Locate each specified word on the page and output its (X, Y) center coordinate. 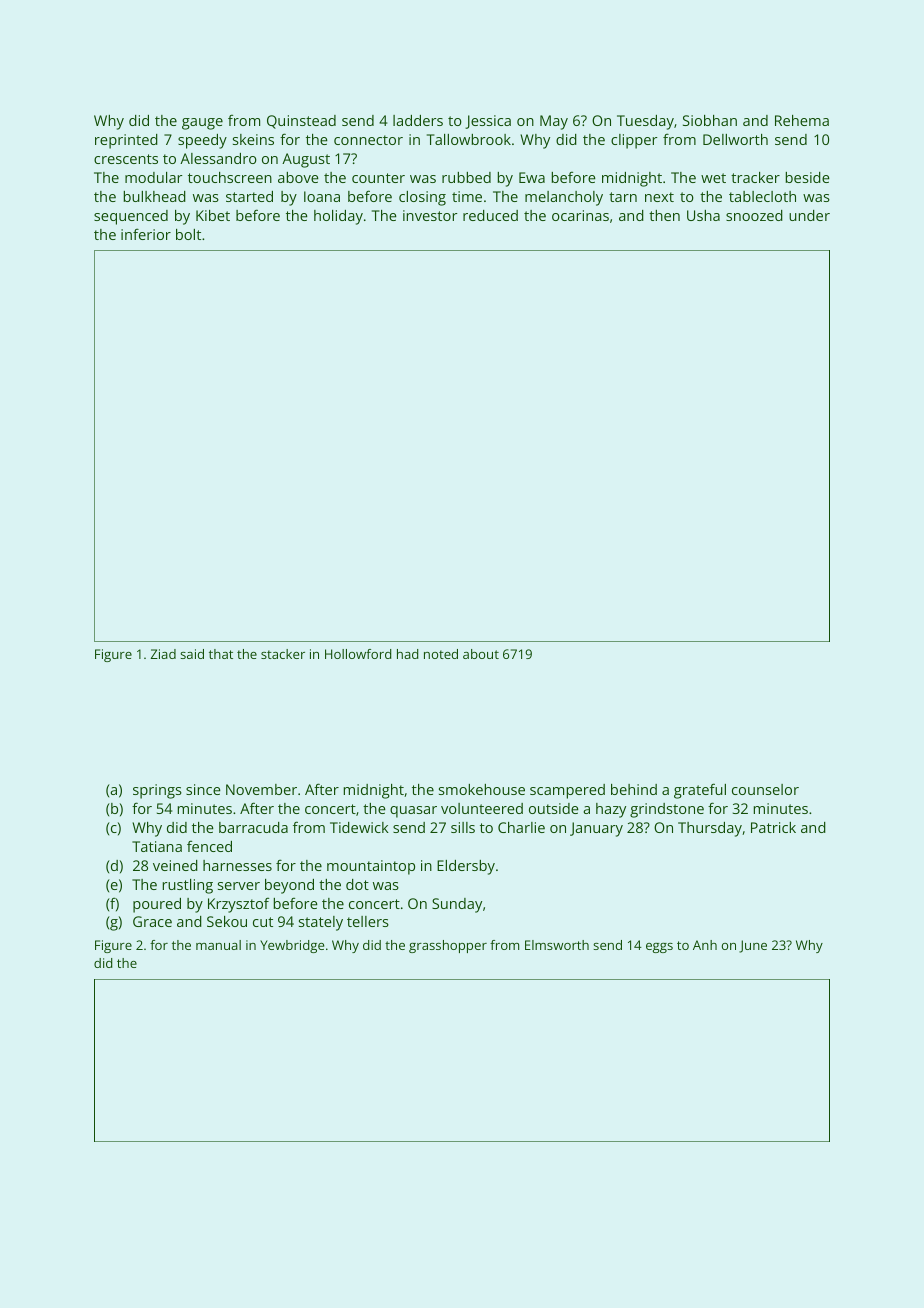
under (809, 215)
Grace (152, 921)
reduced (490, 215)
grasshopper (448, 946)
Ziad (163, 654)
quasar (413, 812)
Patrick (773, 827)
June (753, 946)
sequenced (131, 217)
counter (378, 178)
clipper (634, 141)
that (221, 654)
